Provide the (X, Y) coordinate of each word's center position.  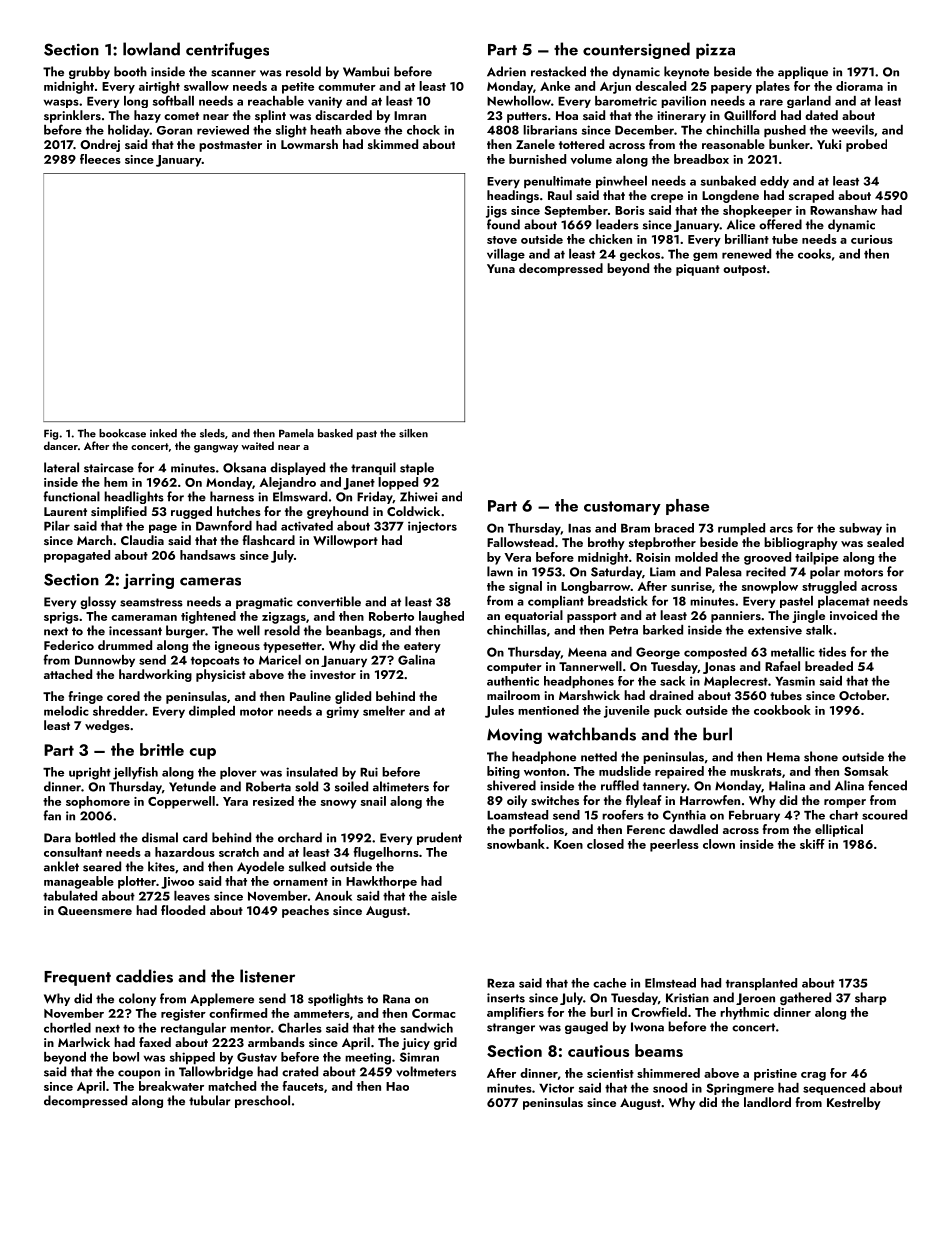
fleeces (100, 159)
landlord (767, 1102)
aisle (444, 896)
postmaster (230, 146)
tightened (208, 617)
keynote (686, 72)
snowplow (770, 587)
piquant (698, 270)
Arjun (615, 88)
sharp (871, 998)
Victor (556, 1088)
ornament (300, 882)
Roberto (391, 616)
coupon (139, 1074)
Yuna (501, 268)
